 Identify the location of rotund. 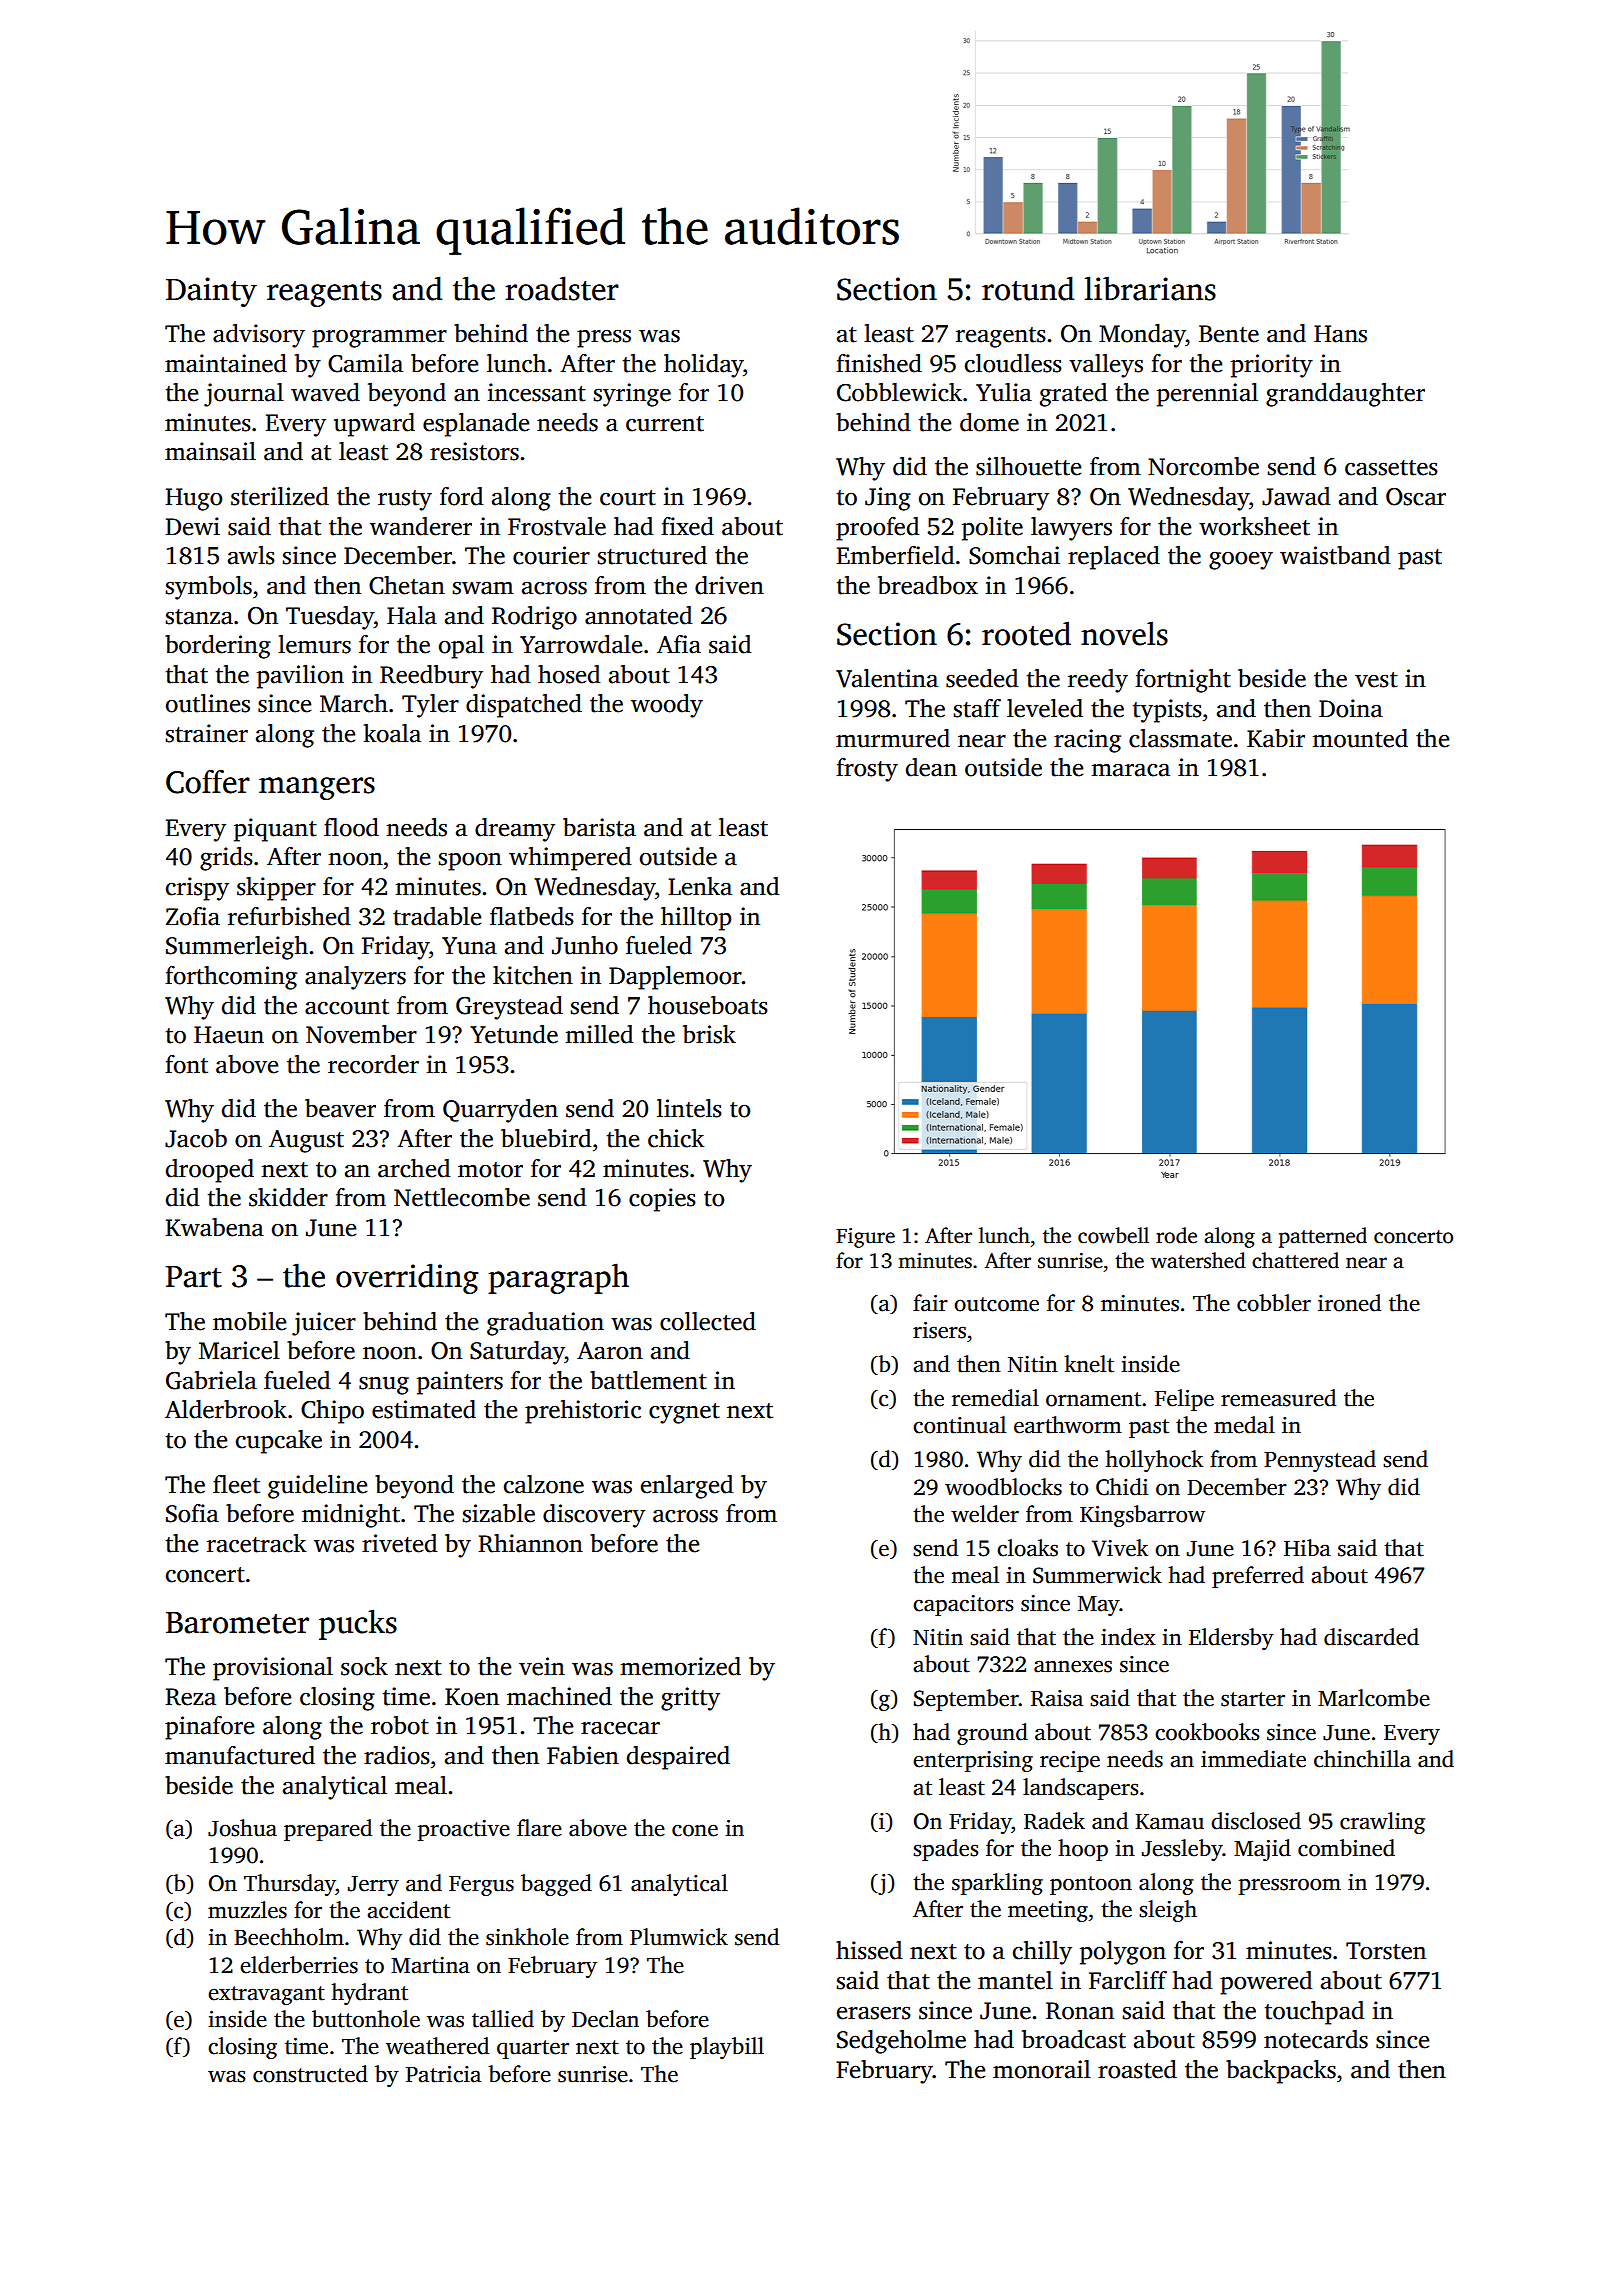
(1028, 288).
